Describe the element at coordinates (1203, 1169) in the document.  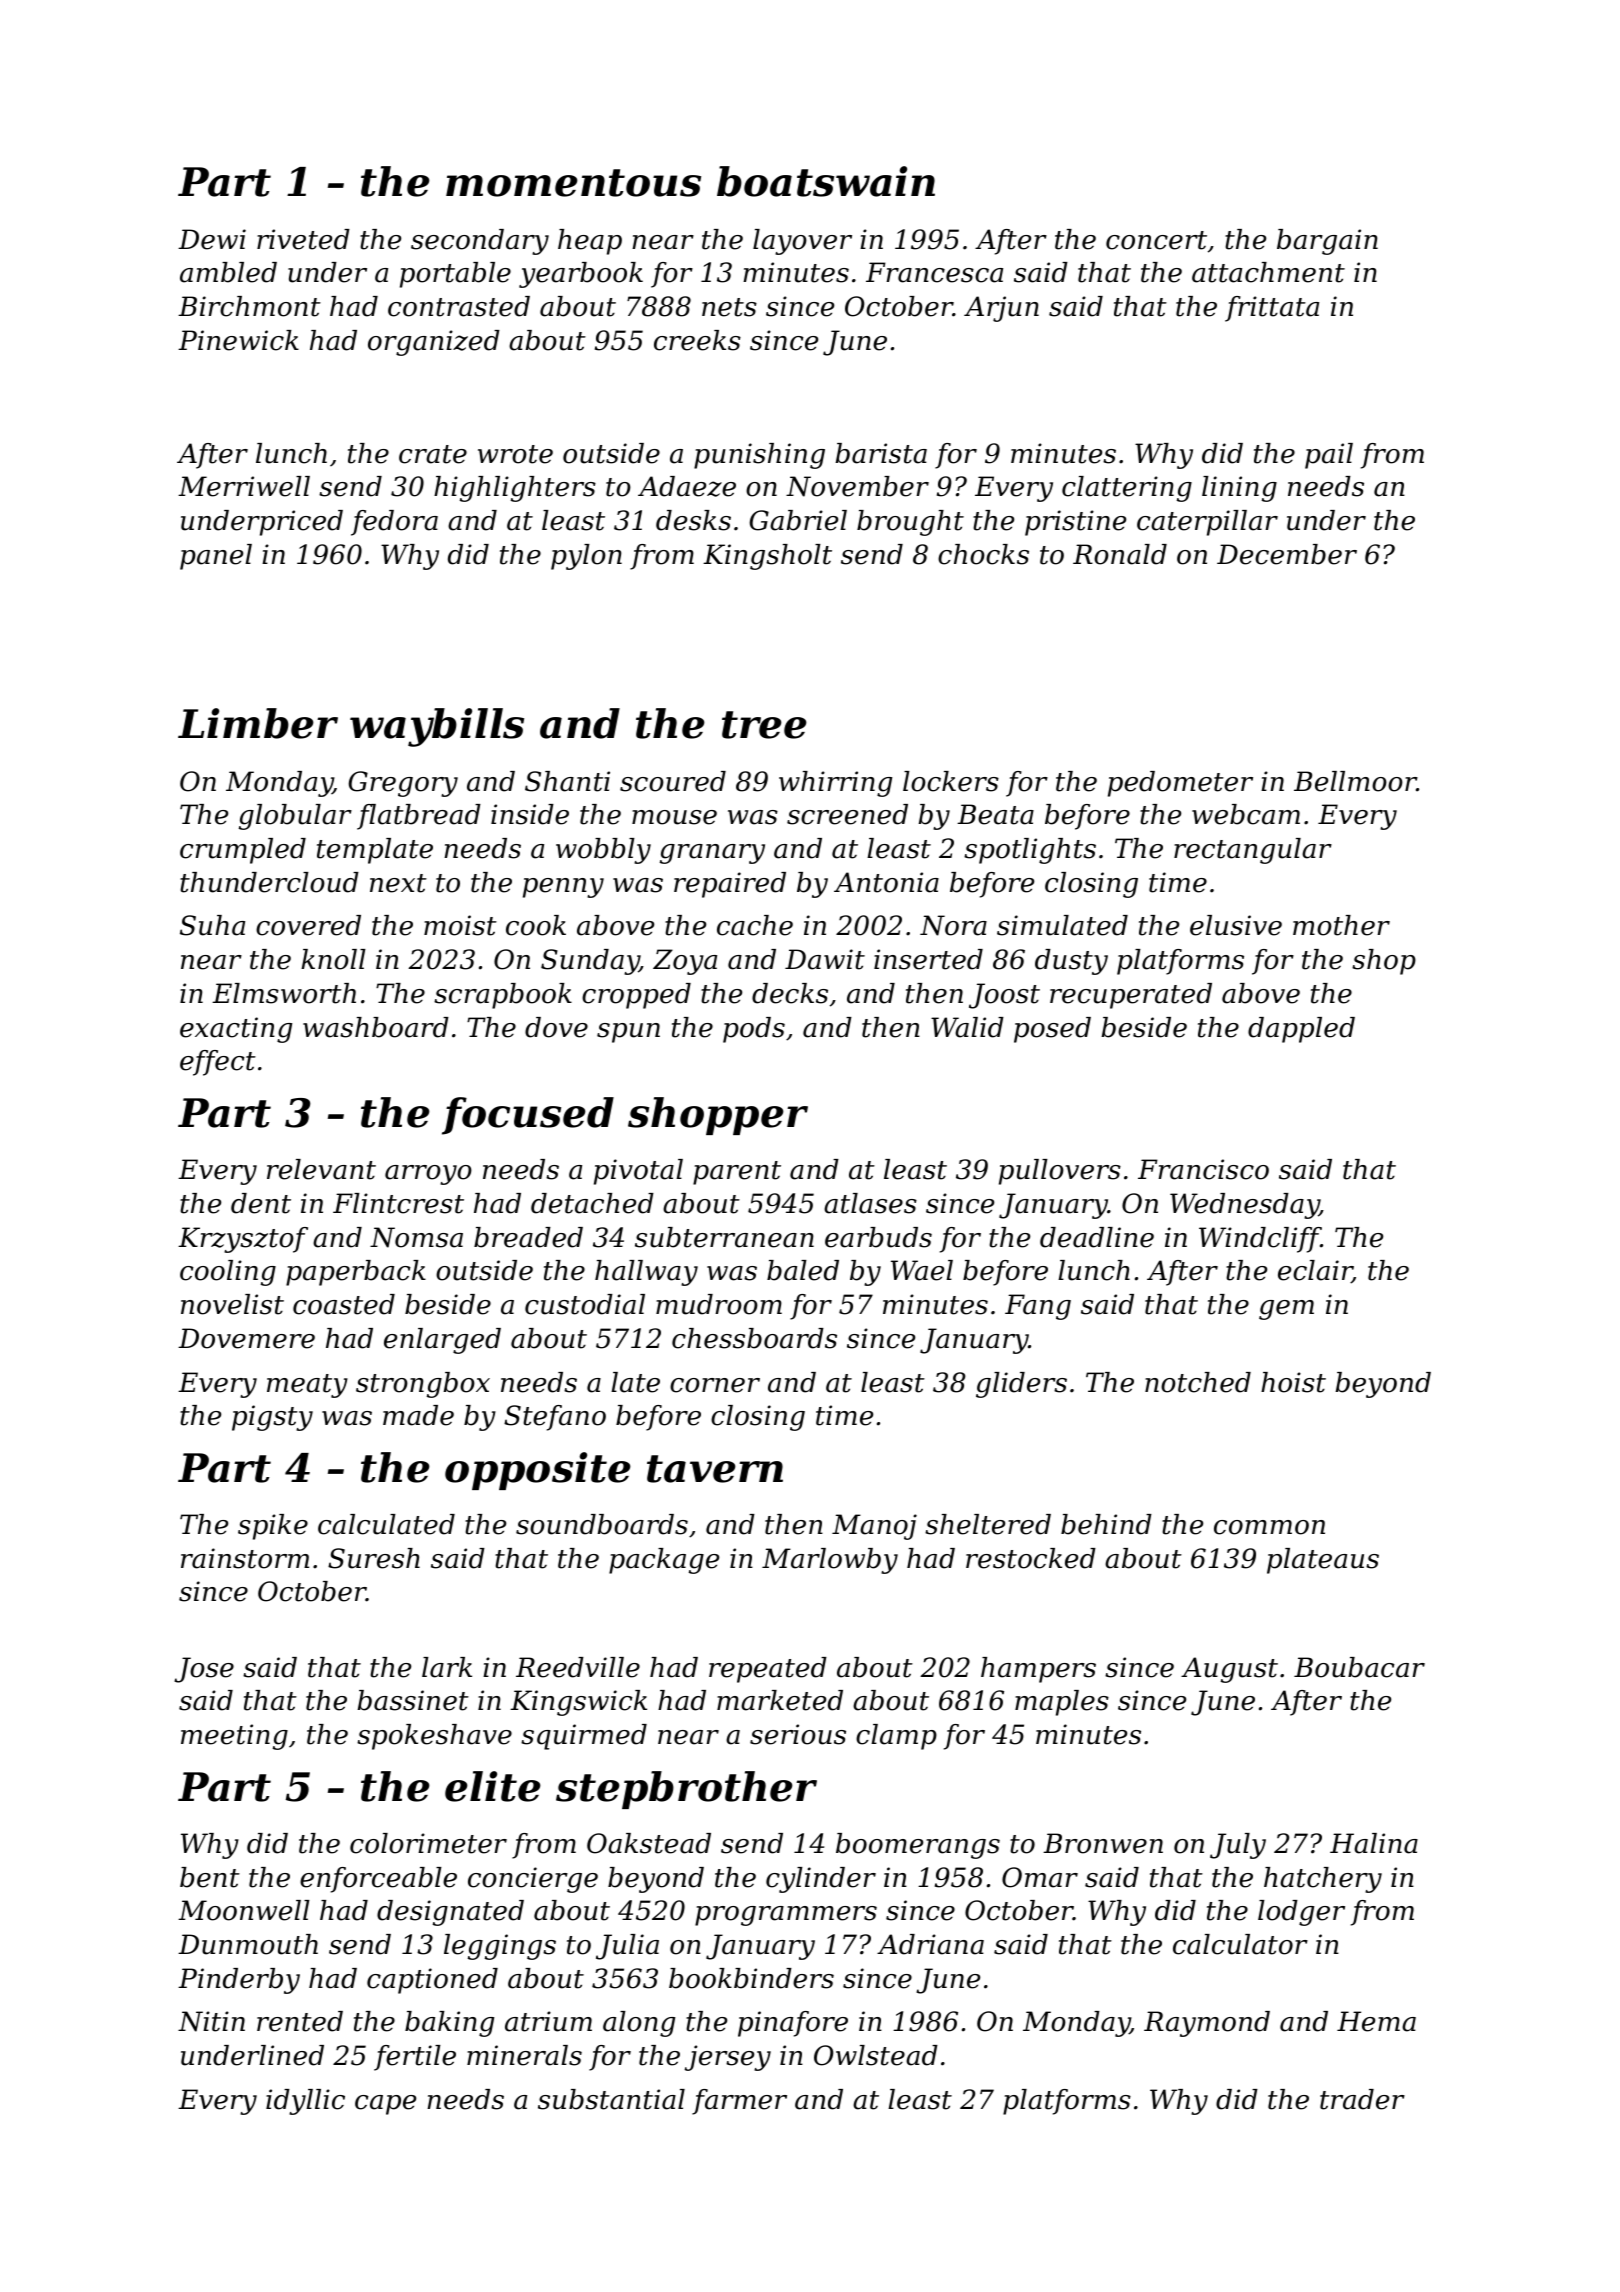
I see `Francisco` at that location.
